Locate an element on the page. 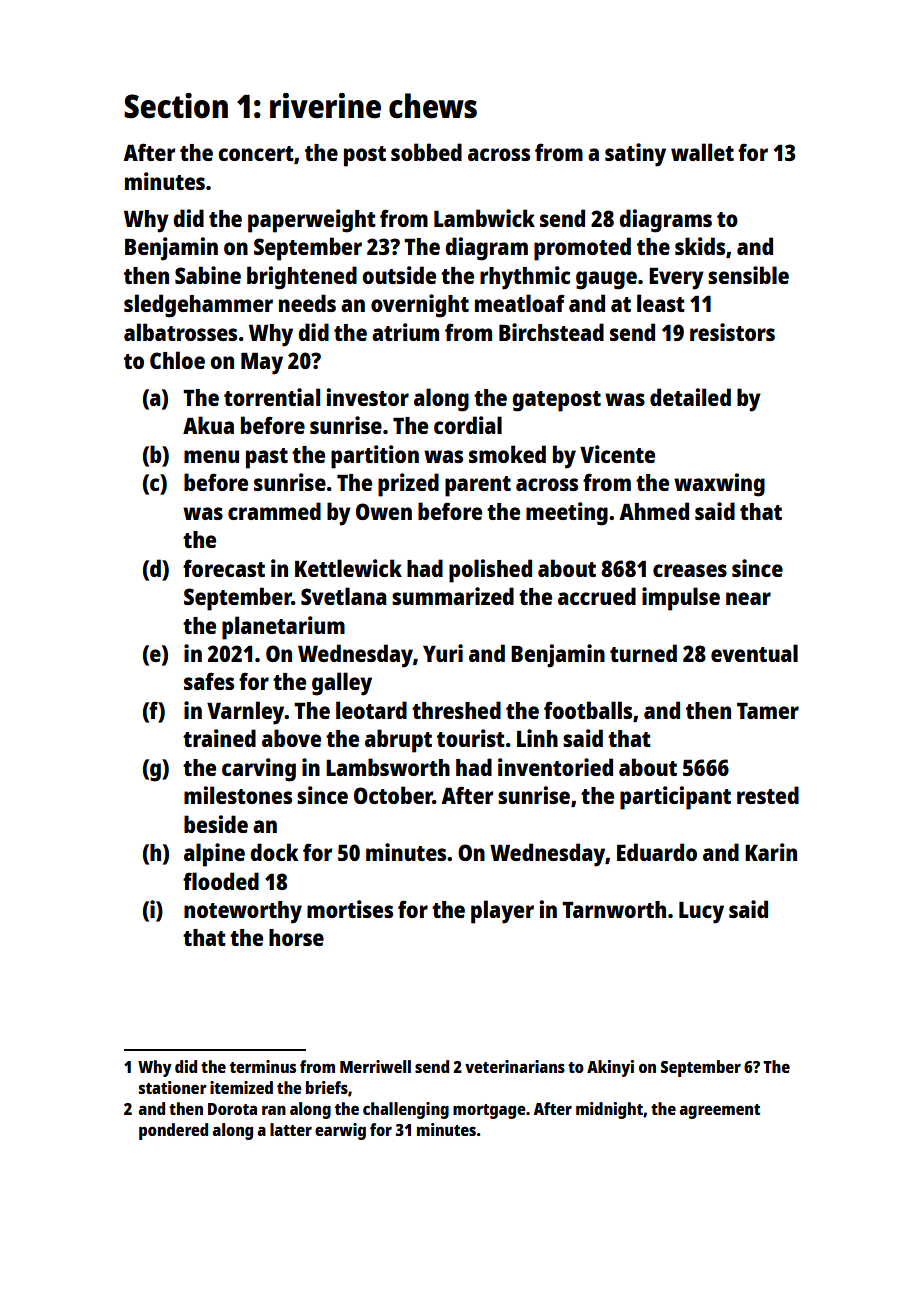 Image resolution: width=924 pixels, height=1311 pixels. horse is located at coordinates (296, 937).
